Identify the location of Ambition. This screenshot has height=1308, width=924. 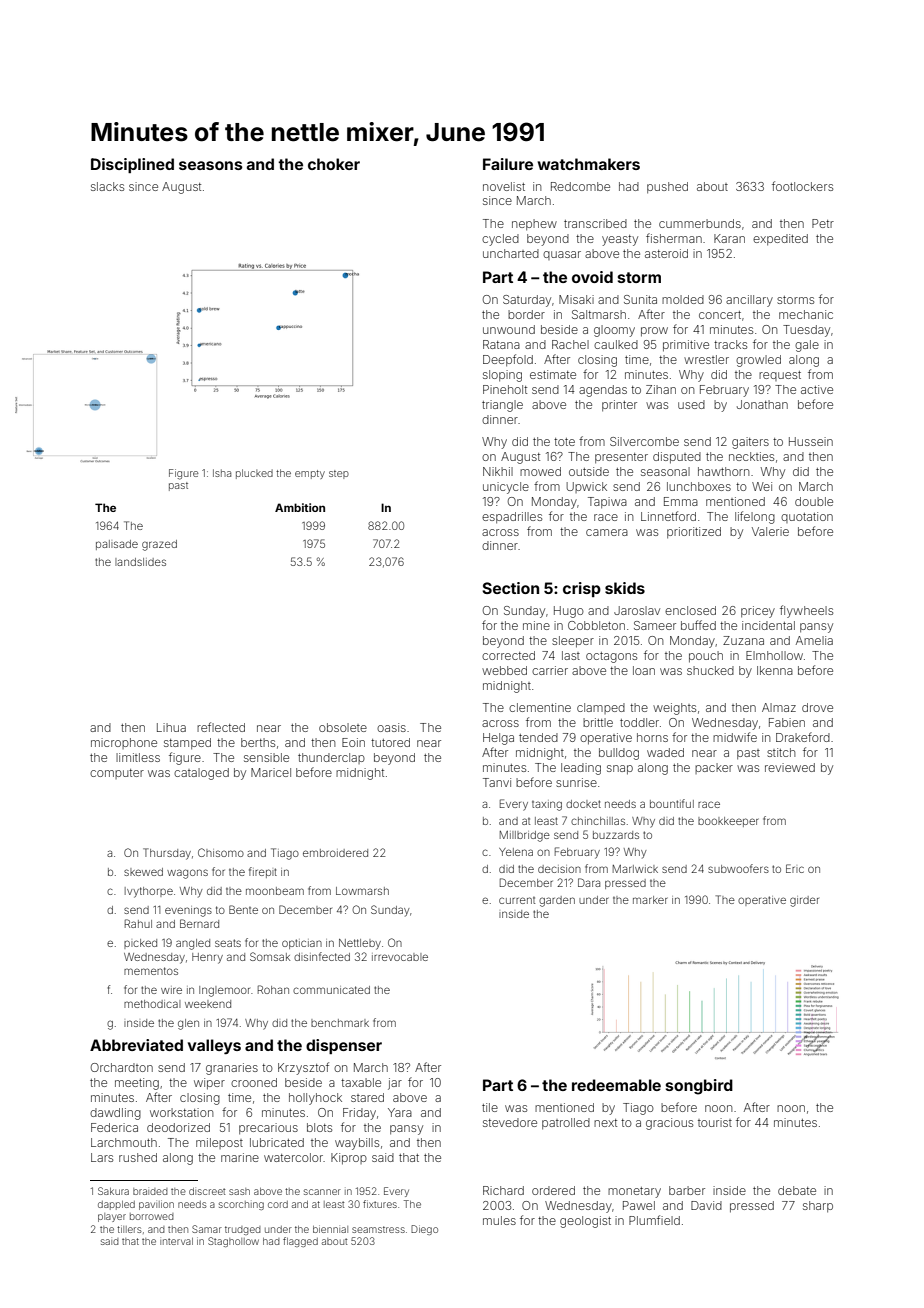
(300, 507).
